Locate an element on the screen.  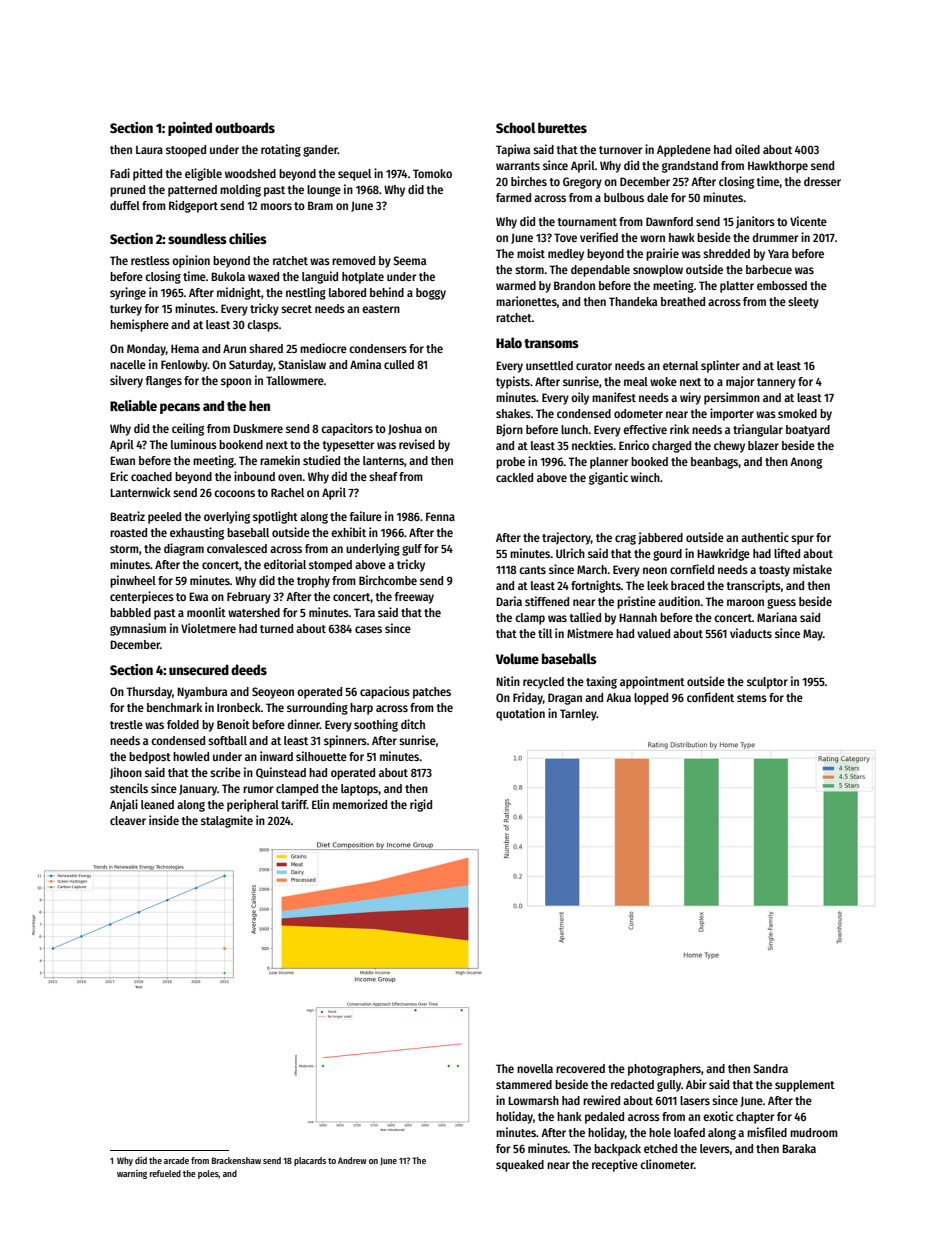
rigid is located at coordinates (421, 805).
